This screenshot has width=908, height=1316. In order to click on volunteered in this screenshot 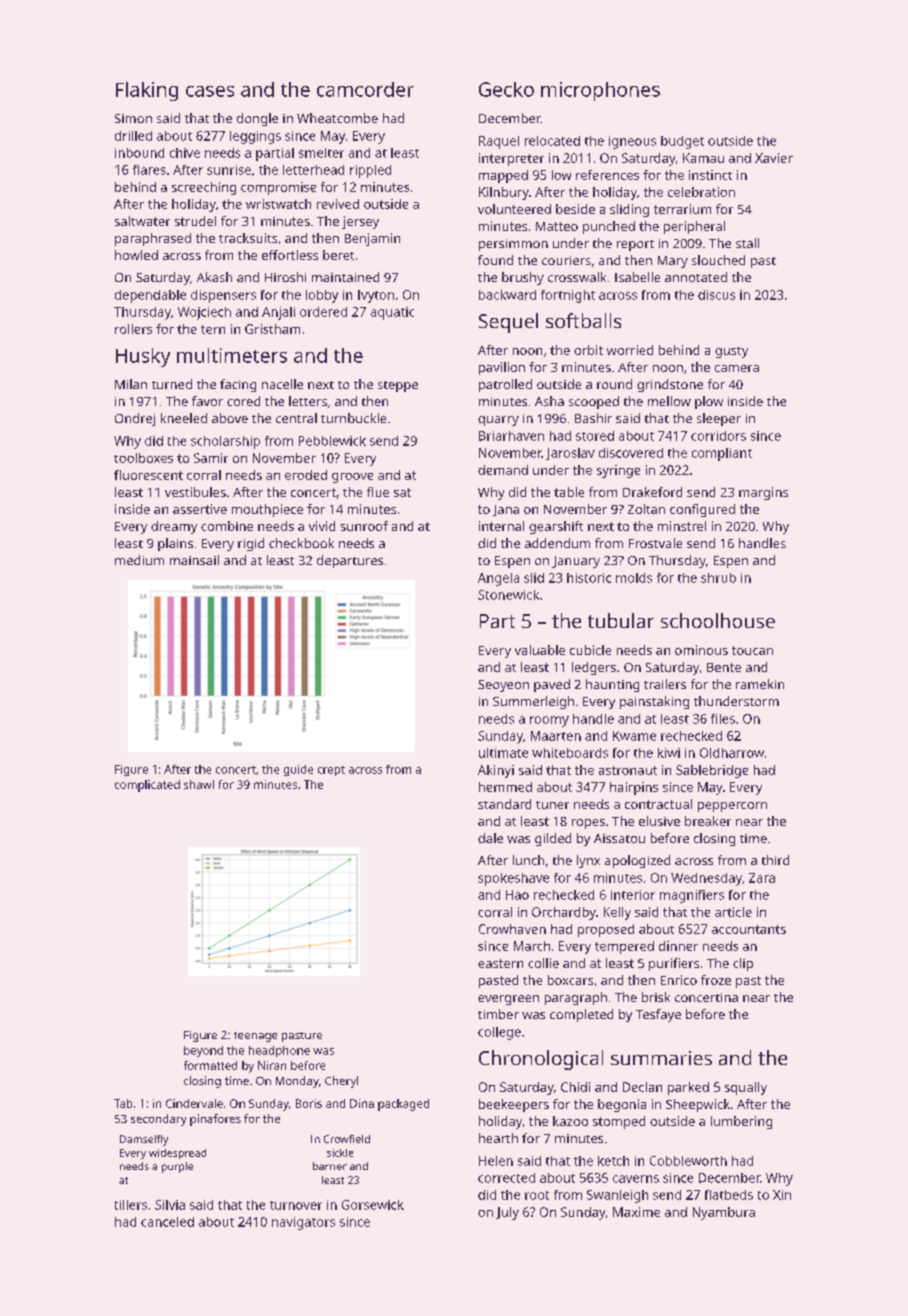, I will do `click(514, 209)`.
